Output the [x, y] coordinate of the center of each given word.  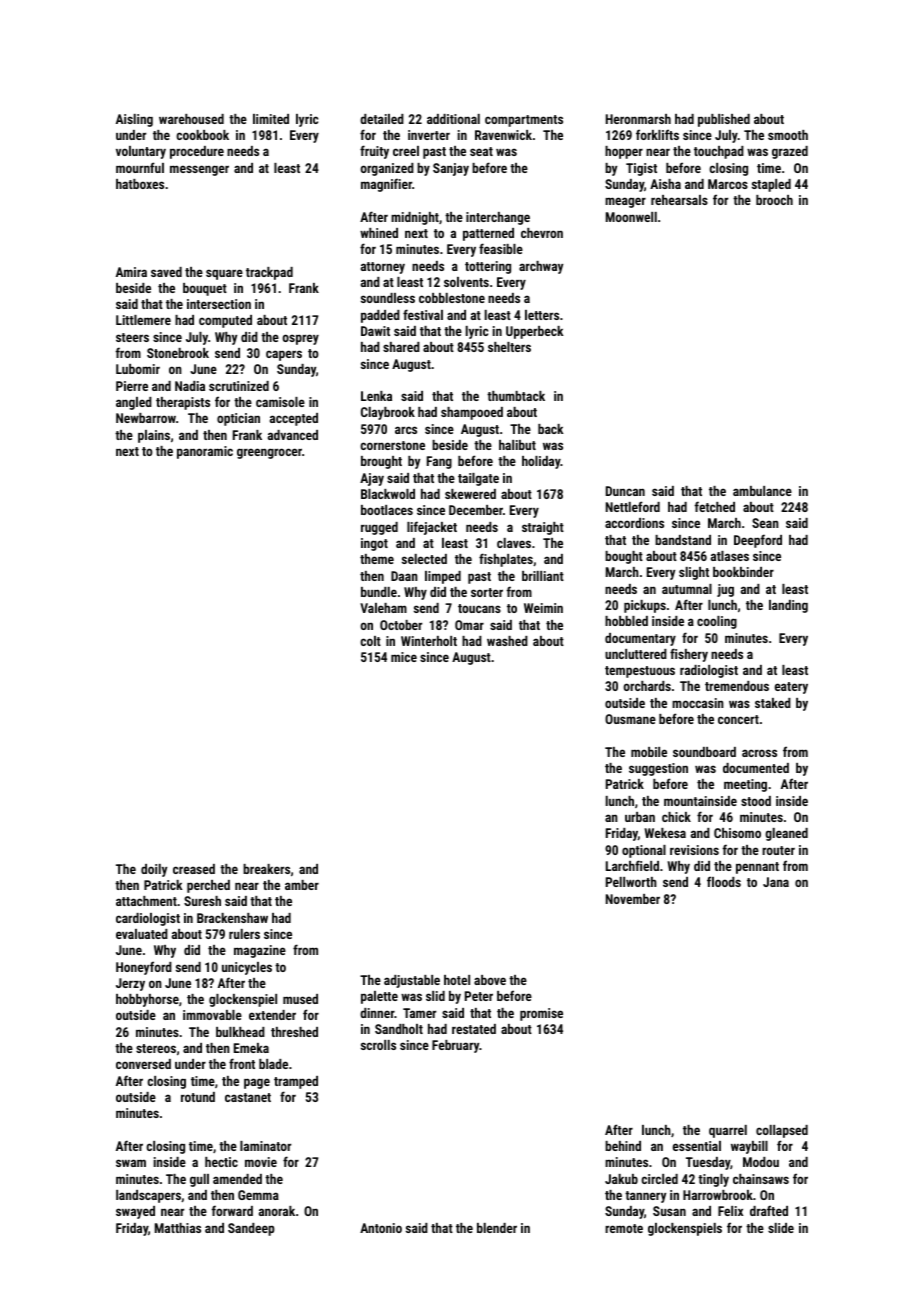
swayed [135, 1212]
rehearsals [679, 200]
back [550, 429]
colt [370, 641]
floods [724, 881]
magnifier [386, 185]
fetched [714, 506]
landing [788, 606]
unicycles [247, 968]
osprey [300, 339]
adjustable [412, 981]
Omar [469, 625]
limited [271, 119]
